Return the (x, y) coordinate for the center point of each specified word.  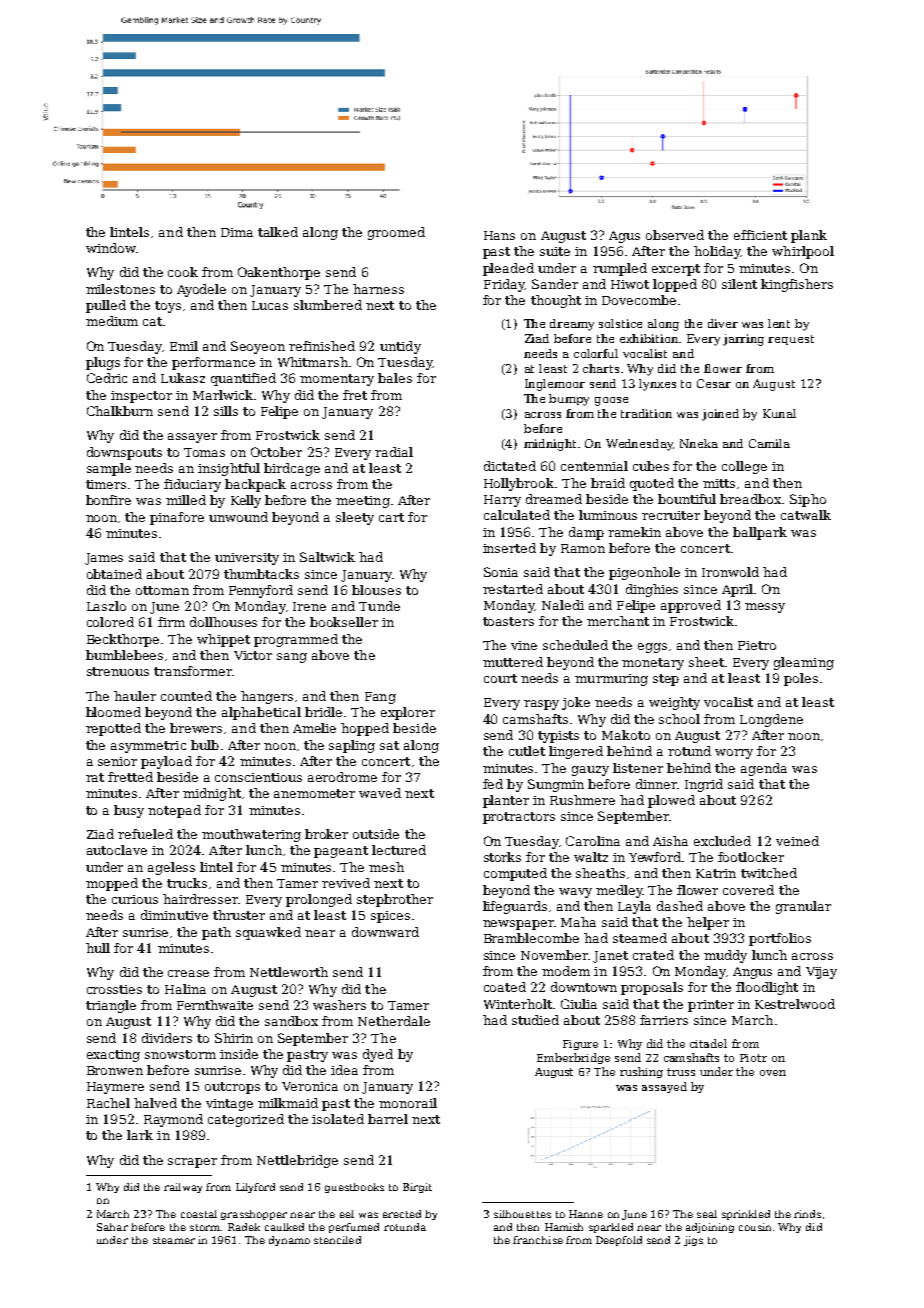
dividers (167, 1038)
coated (505, 987)
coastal (199, 1214)
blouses (376, 590)
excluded (722, 841)
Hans (499, 235)
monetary (653, 664)
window (111, 248)
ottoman (162, 590)
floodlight (767, 988)
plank (809, 236)
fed (493, 784)
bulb (205, 745)
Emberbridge (573, 1058)
